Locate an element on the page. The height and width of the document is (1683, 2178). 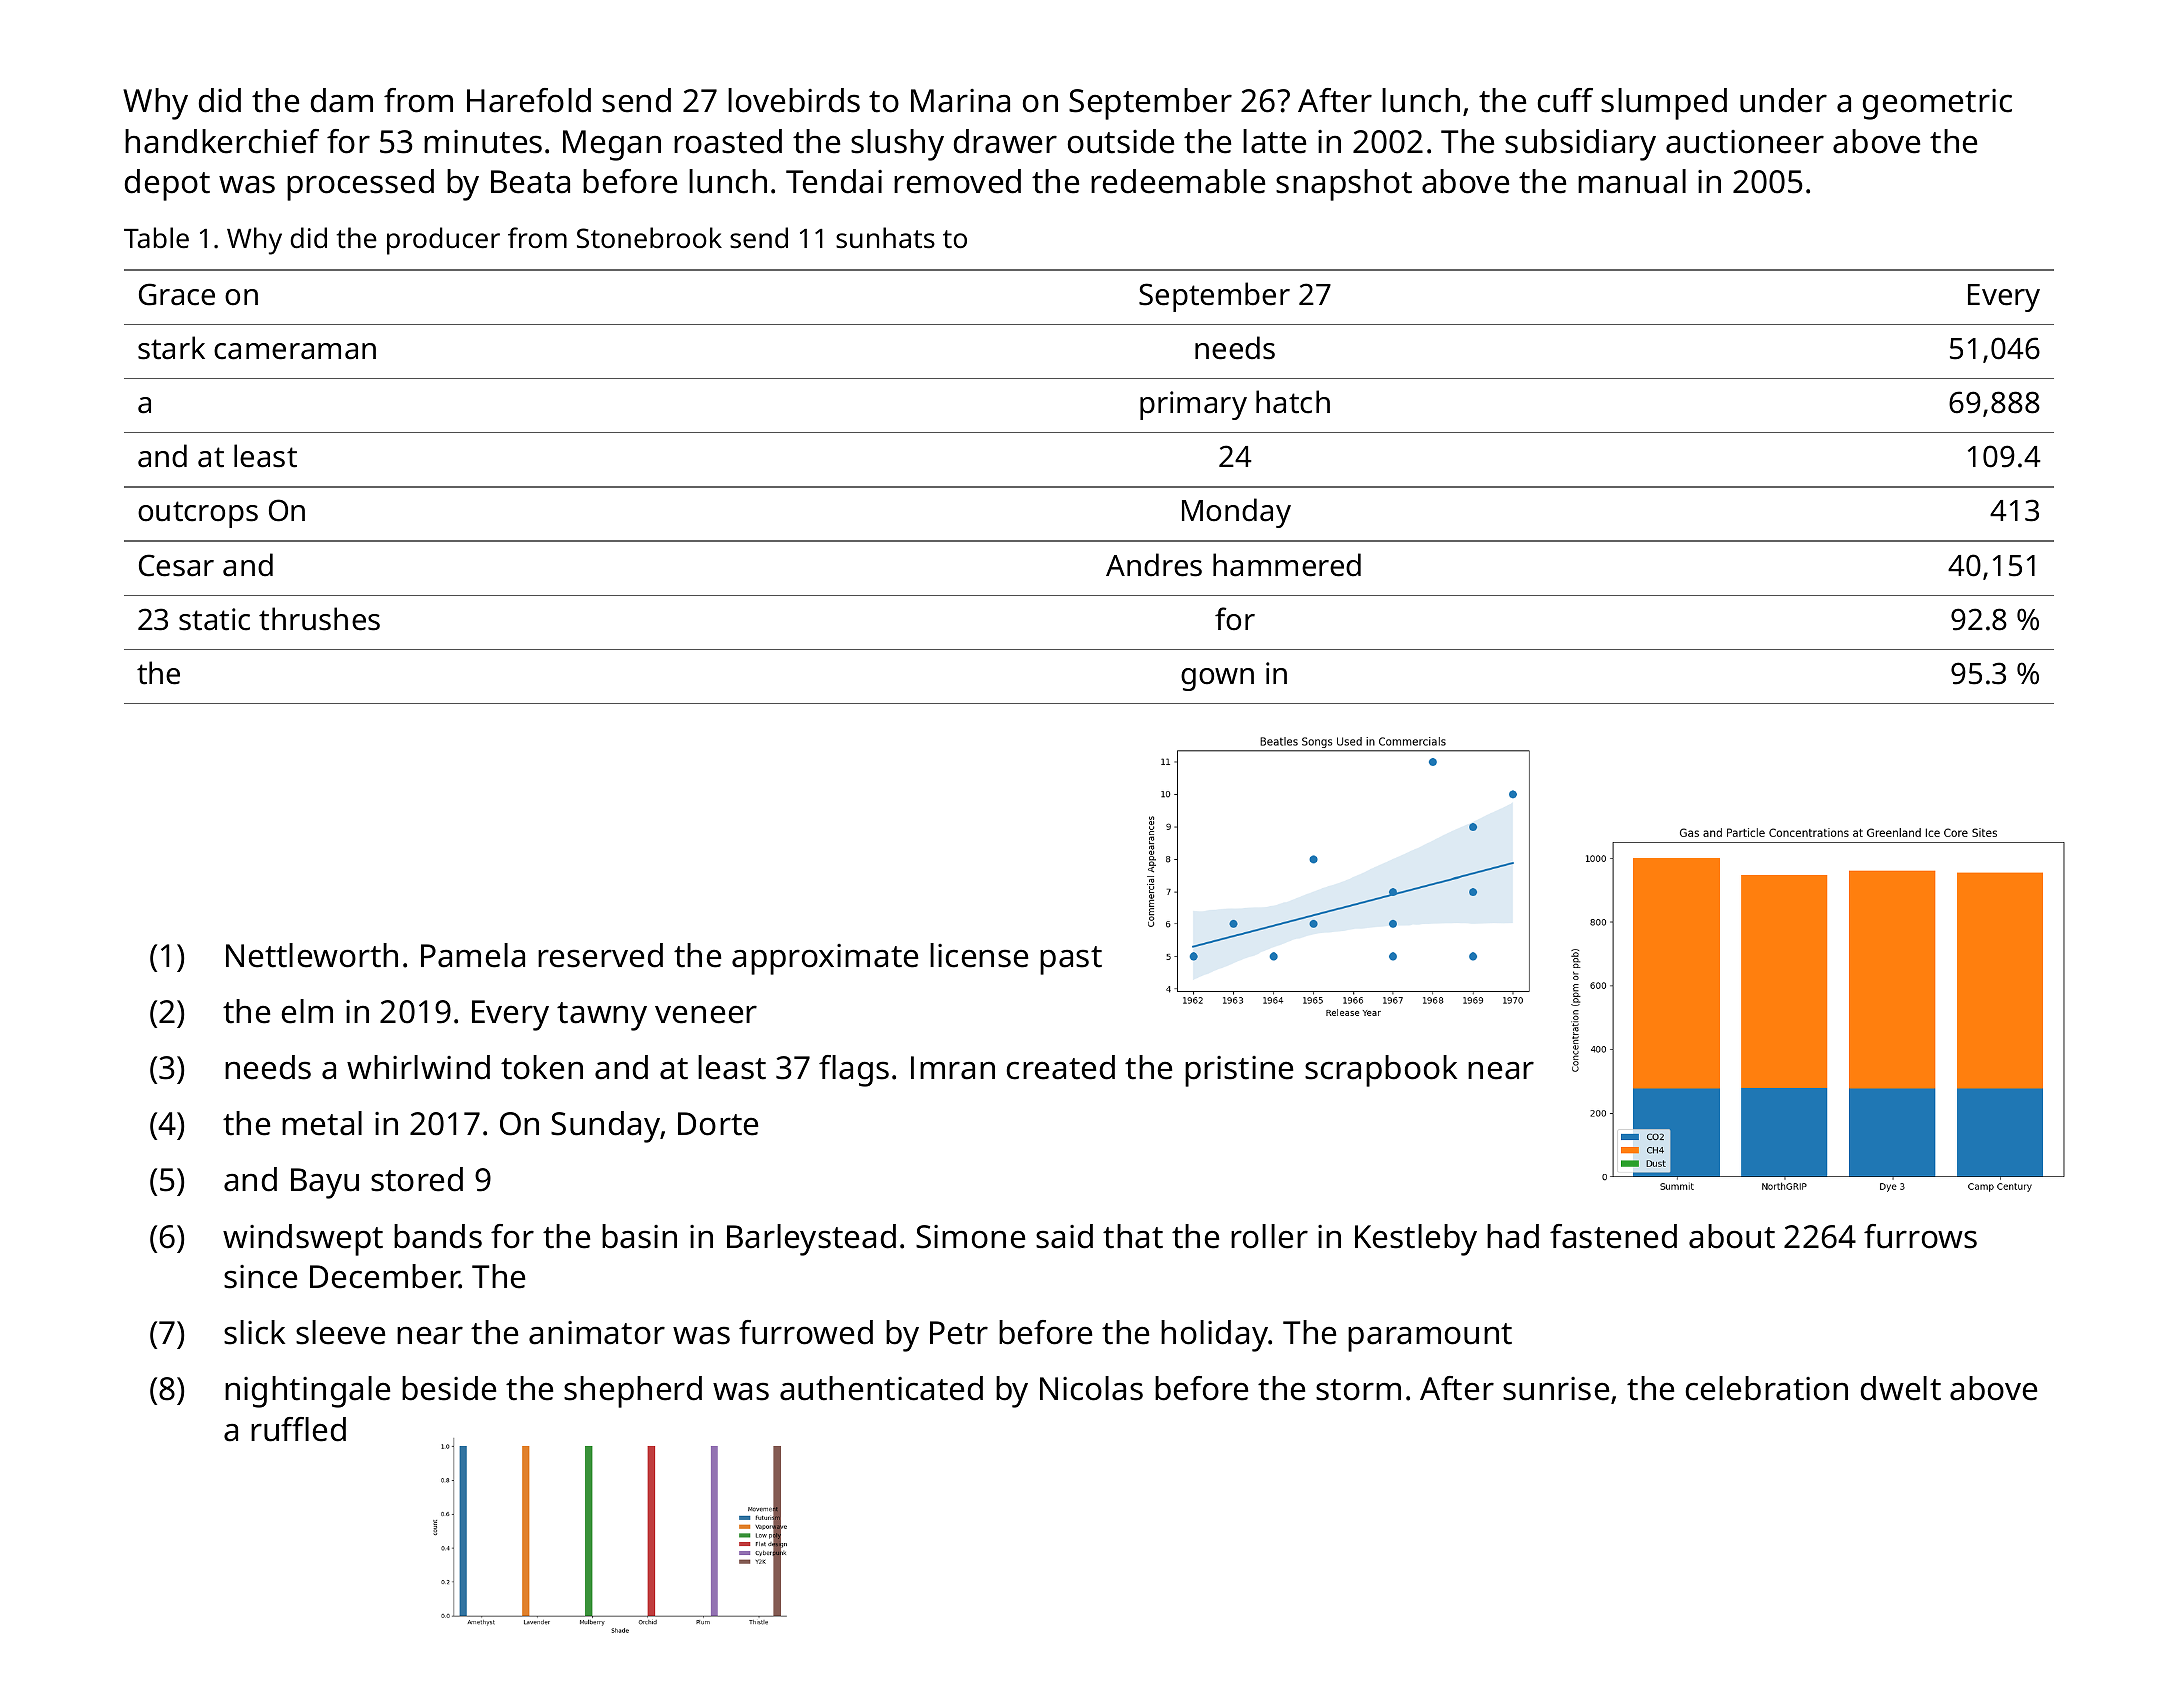
gown is located at coordinates (1217, 679).
